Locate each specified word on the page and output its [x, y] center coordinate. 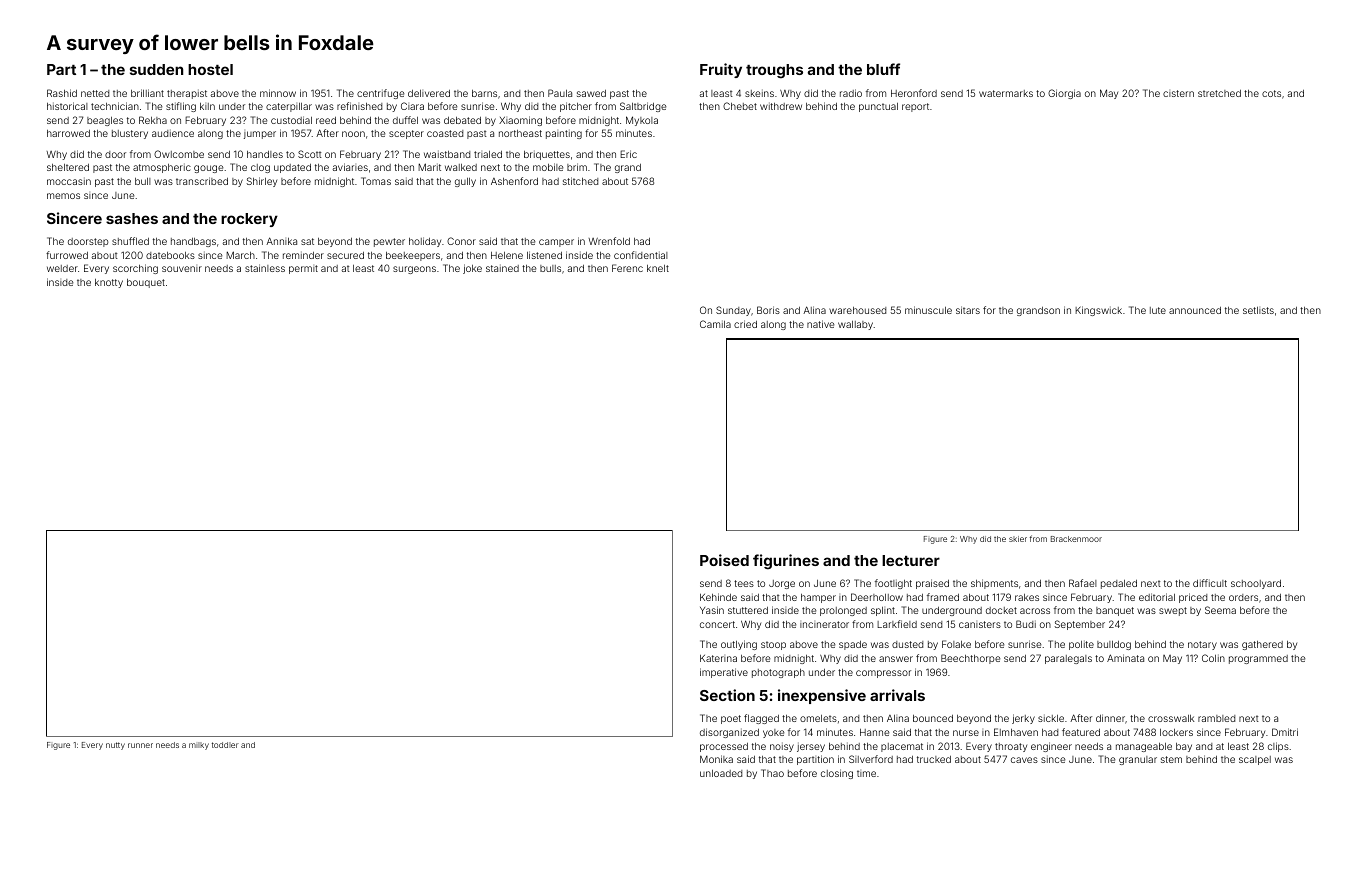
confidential [641, 255]
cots [1271, 93]
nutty [115, 746]
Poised [724, 560]
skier [1018, 539]
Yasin [712, 610]
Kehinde [718, 597]
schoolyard [1256, 584]
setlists [1258, 310]
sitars [968, 310]
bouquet [146, 283]
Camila [715, 324]
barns [484, 93]
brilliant [147, 93]
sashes [132, 218]
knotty [109, 283]
